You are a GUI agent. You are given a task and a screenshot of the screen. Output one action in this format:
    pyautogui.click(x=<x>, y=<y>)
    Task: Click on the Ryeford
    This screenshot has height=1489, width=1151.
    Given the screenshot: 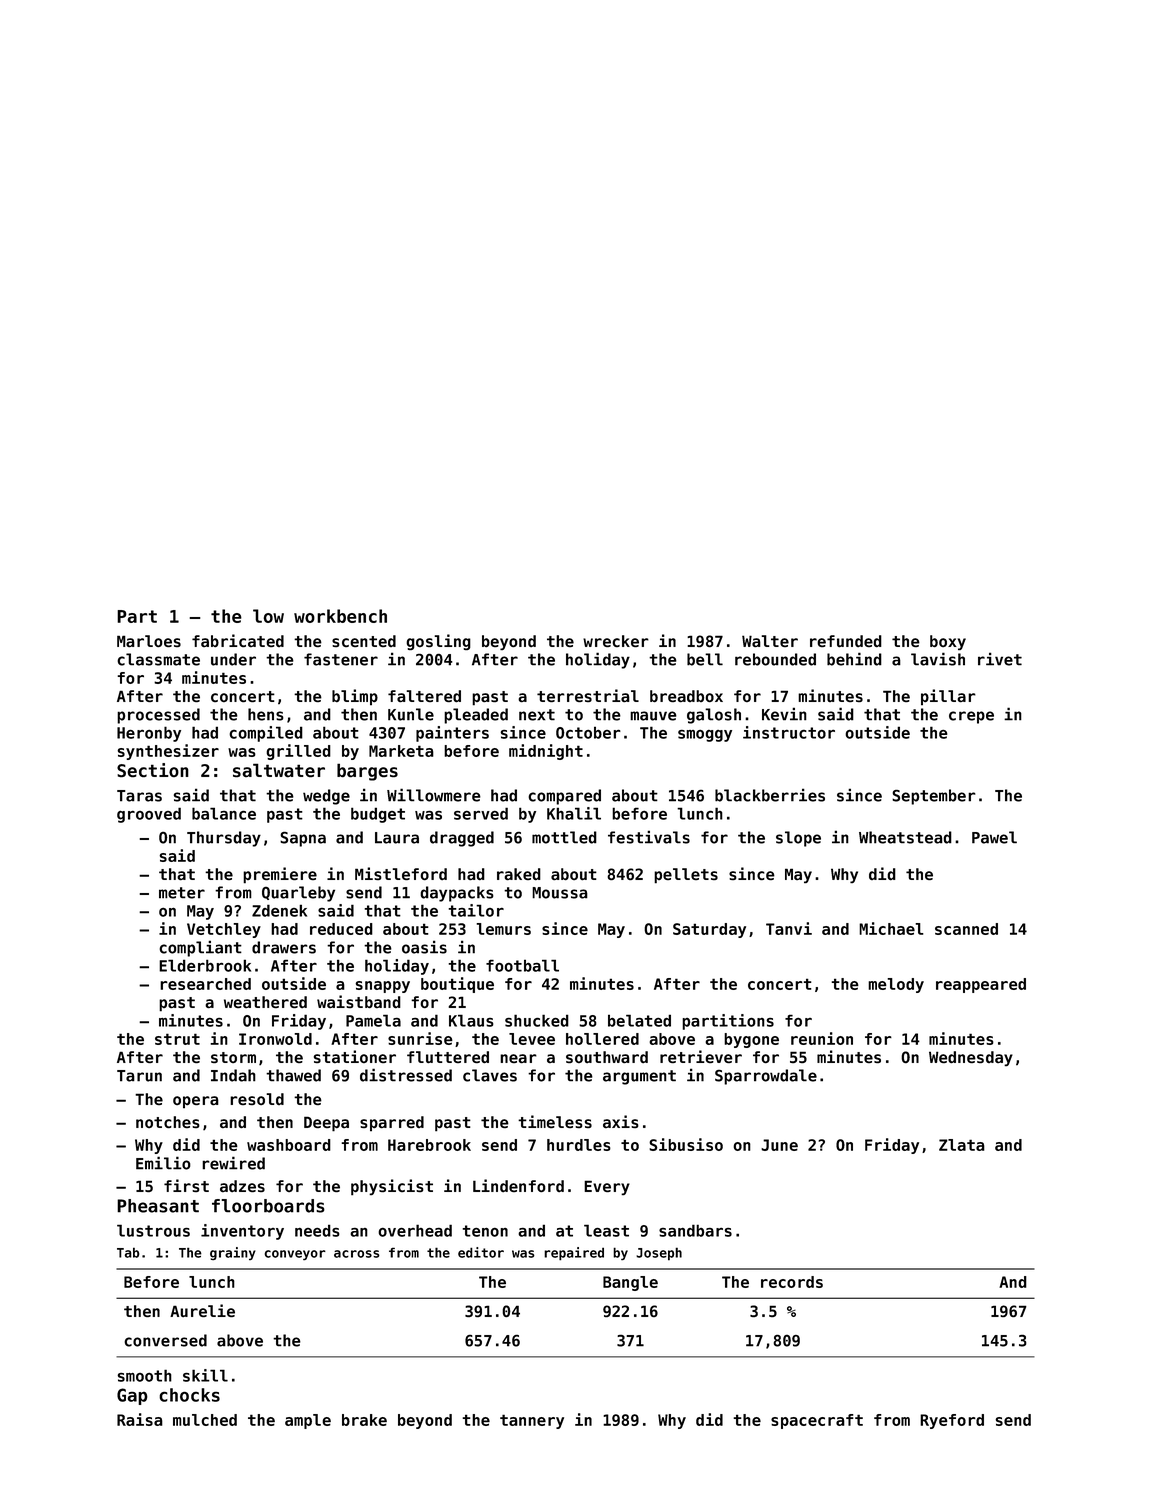 What is the action you would take?
    pyautogui.click(x=952, y=1421)
